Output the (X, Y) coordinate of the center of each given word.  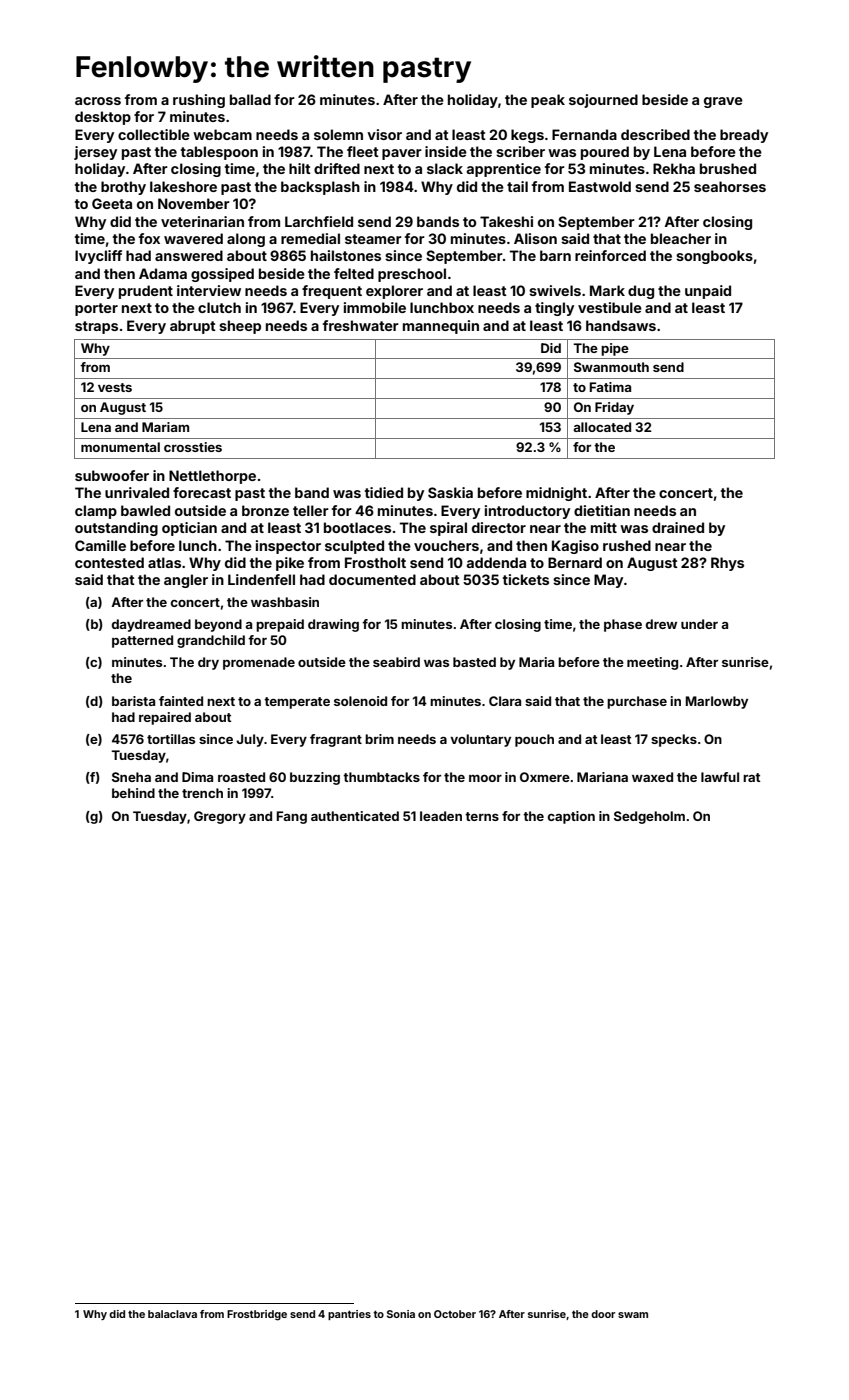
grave (723, 102)
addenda (496, 562)
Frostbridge (257, 1315)
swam (633, 1315)
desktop (103, 118)
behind (133, 793)
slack (445, 168)
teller (311, 510)
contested (109, 562)
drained (678, 527)
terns (482, 816)
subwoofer (112, 475)
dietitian (602, 510)
